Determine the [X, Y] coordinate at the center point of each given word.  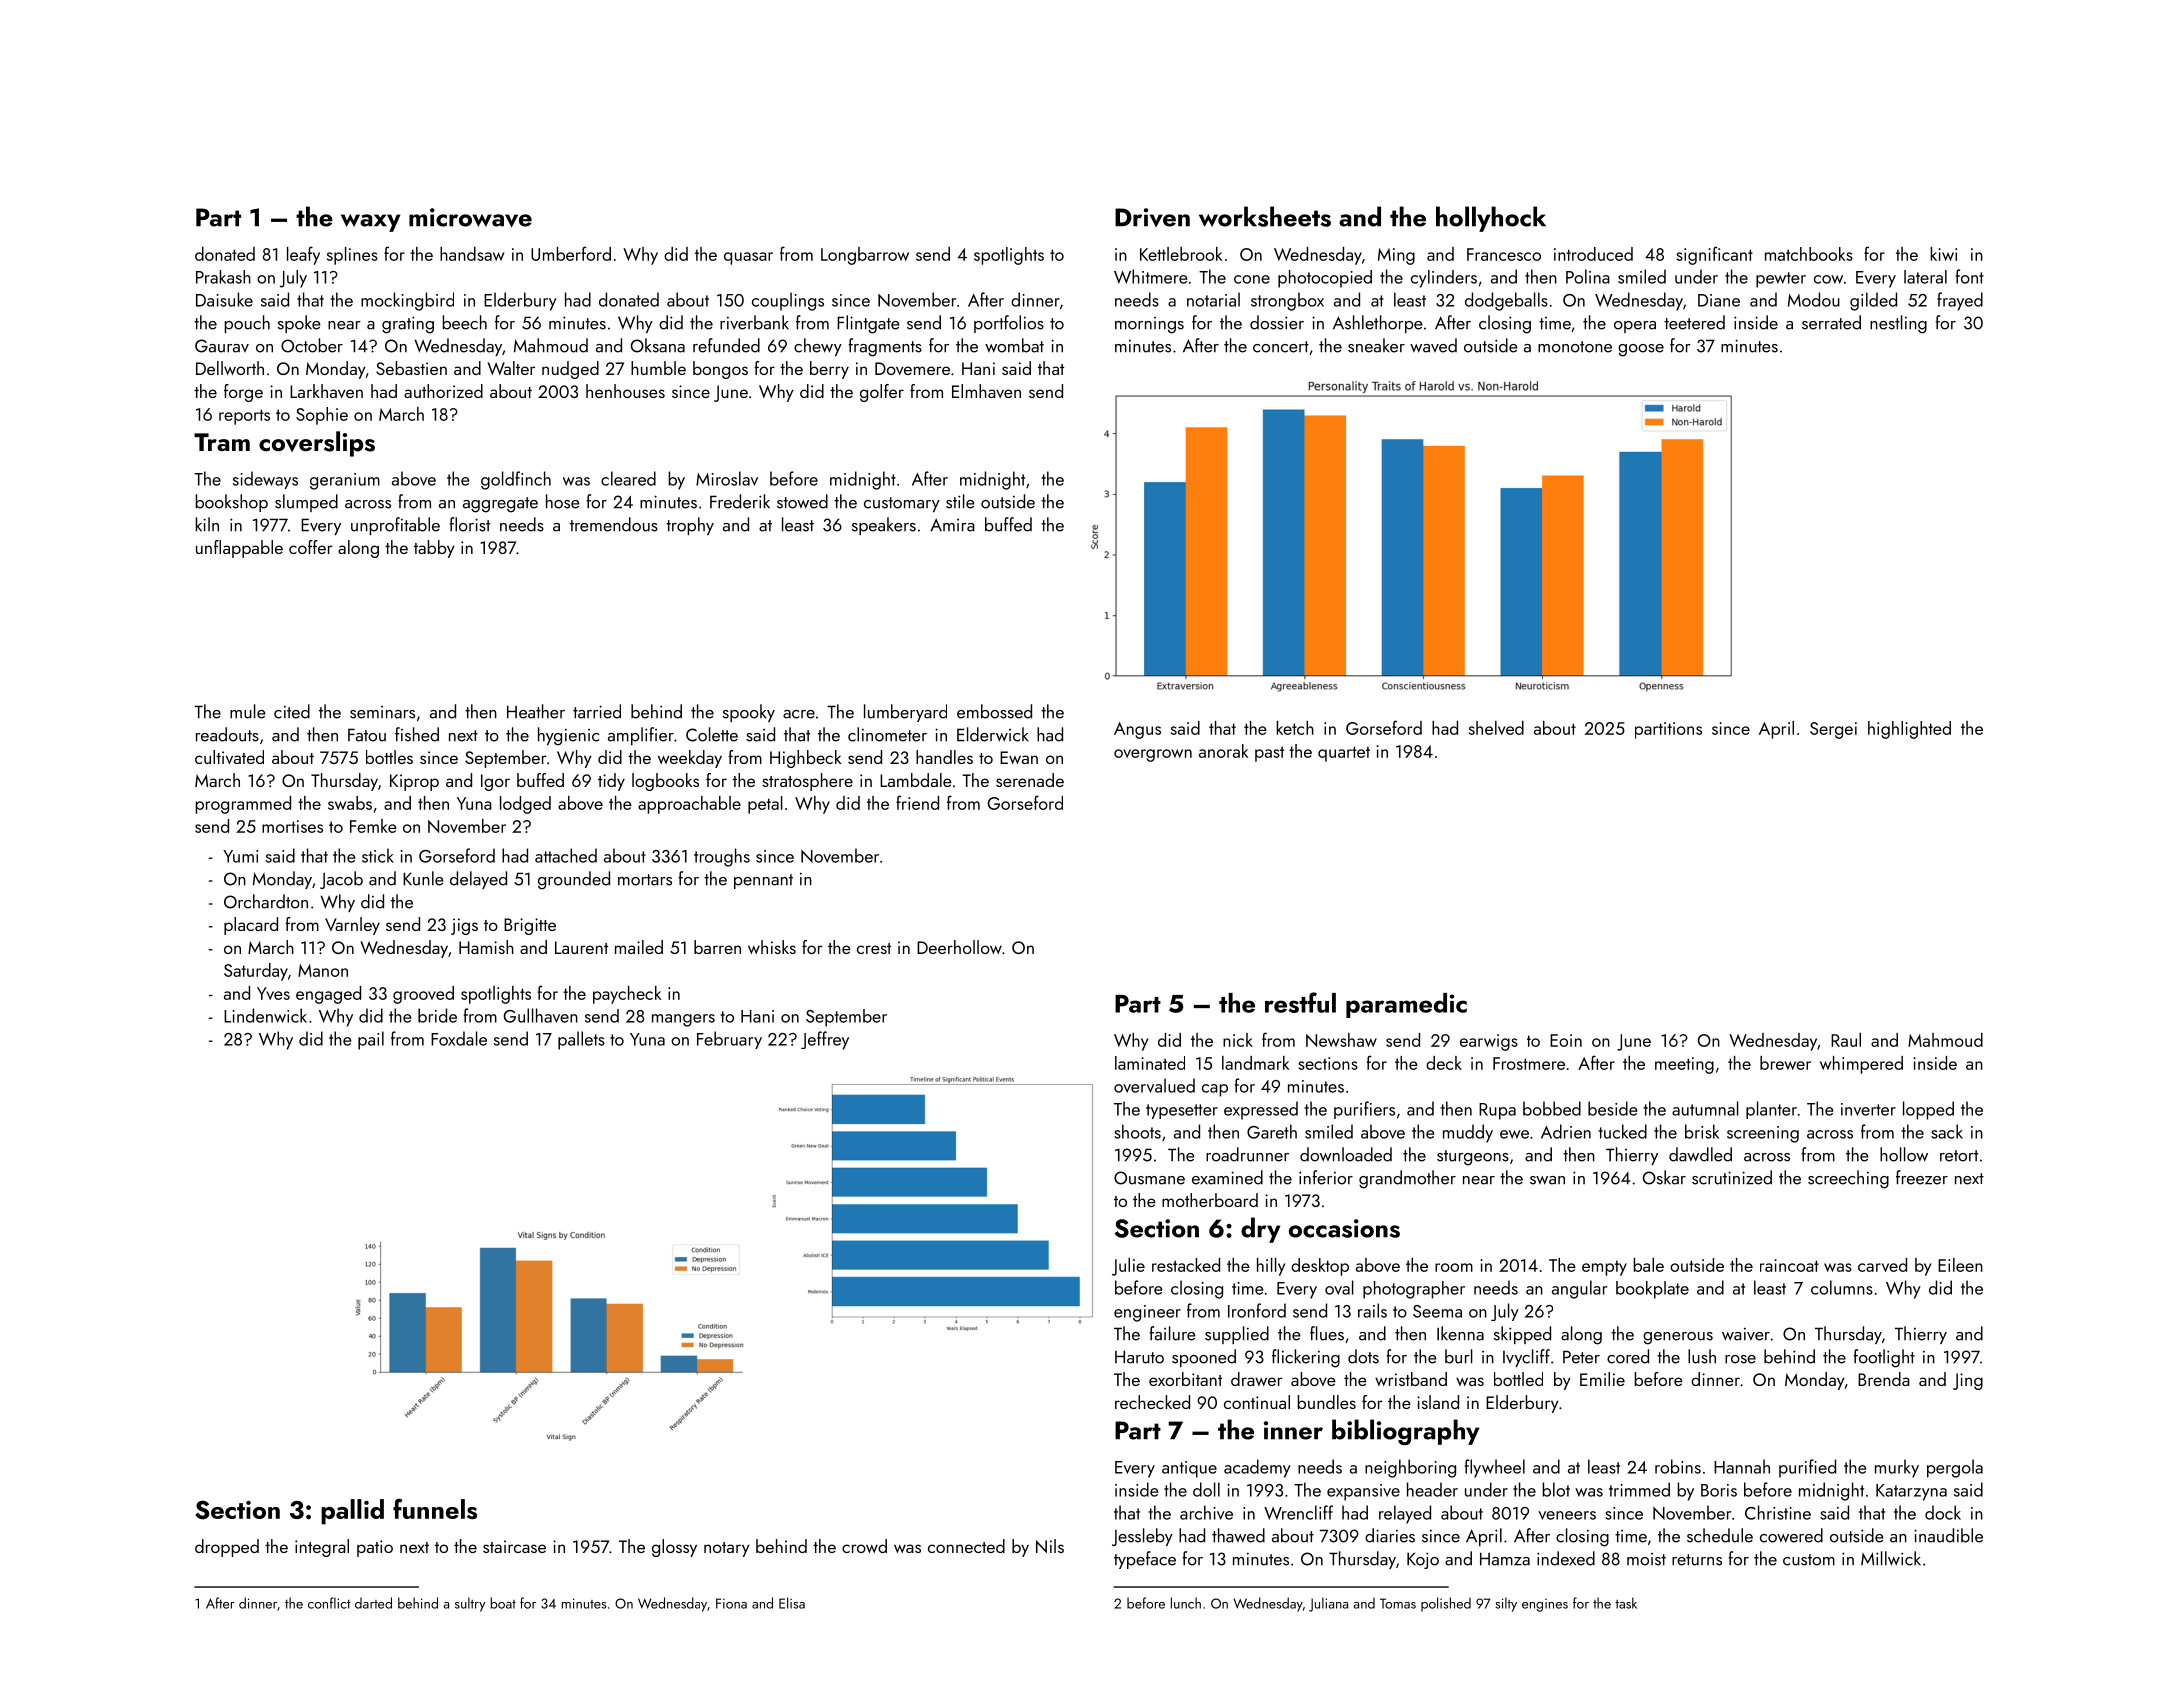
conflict [329, 1603]
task [1626, 1603]
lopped [1928, 1110]
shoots [1137, 1131]
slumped [306, 503]
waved [1433, 345]
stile [960, 501]
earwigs [1489, 1042]
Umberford [571, 253]
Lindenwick [265, 1015]
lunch [1186, 1603]
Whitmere [1150, 276]
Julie [1128, 1267]
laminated [1150, 1063]
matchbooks [1809, 254]
